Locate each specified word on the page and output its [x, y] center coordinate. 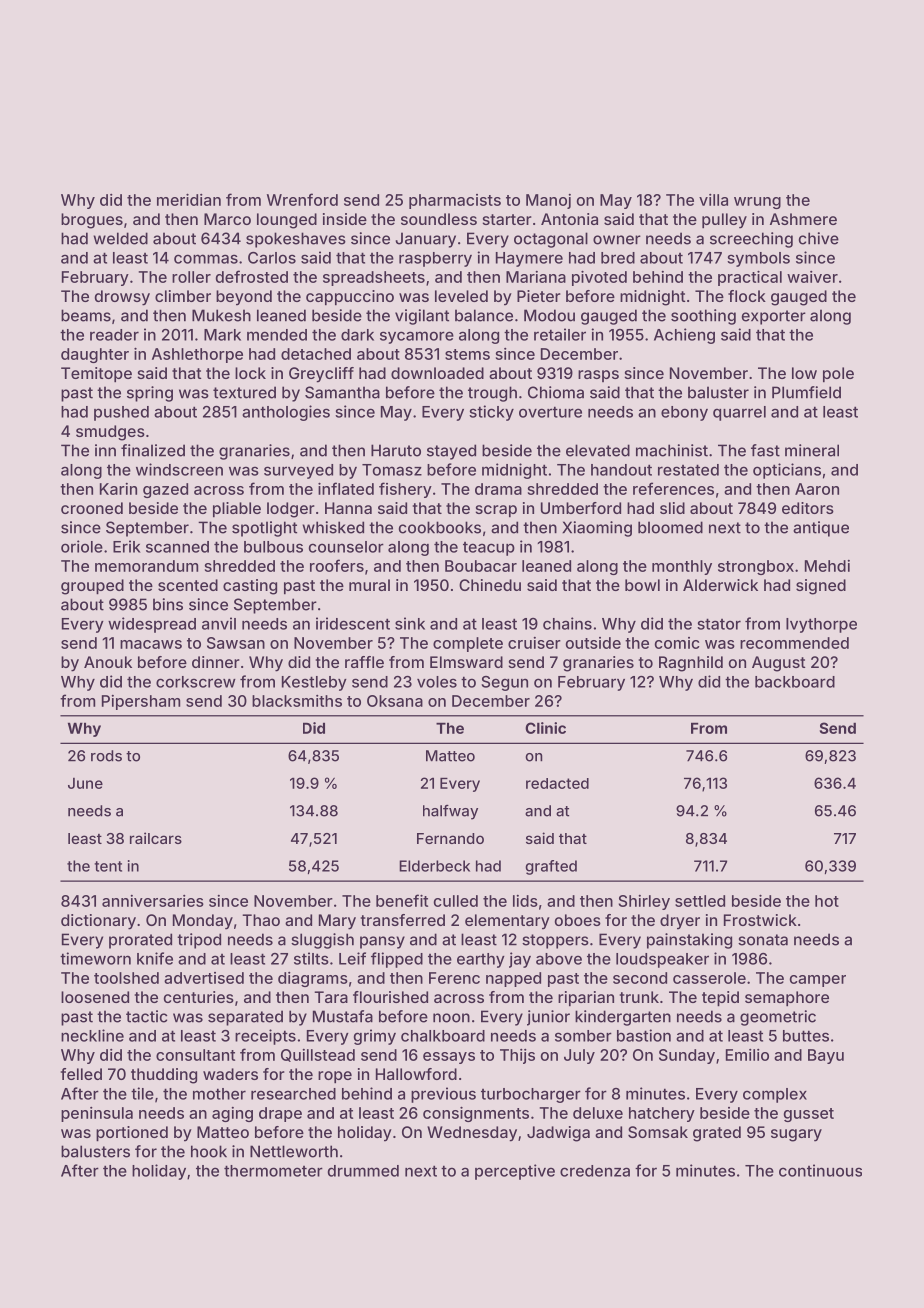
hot [827, 901]
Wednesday [472, 1134]
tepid [720, 998]
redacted [557, 783]
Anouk [108, 662]
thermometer [273, 1171]
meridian [189, 199]
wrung [757, 203]
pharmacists [455, 201]
